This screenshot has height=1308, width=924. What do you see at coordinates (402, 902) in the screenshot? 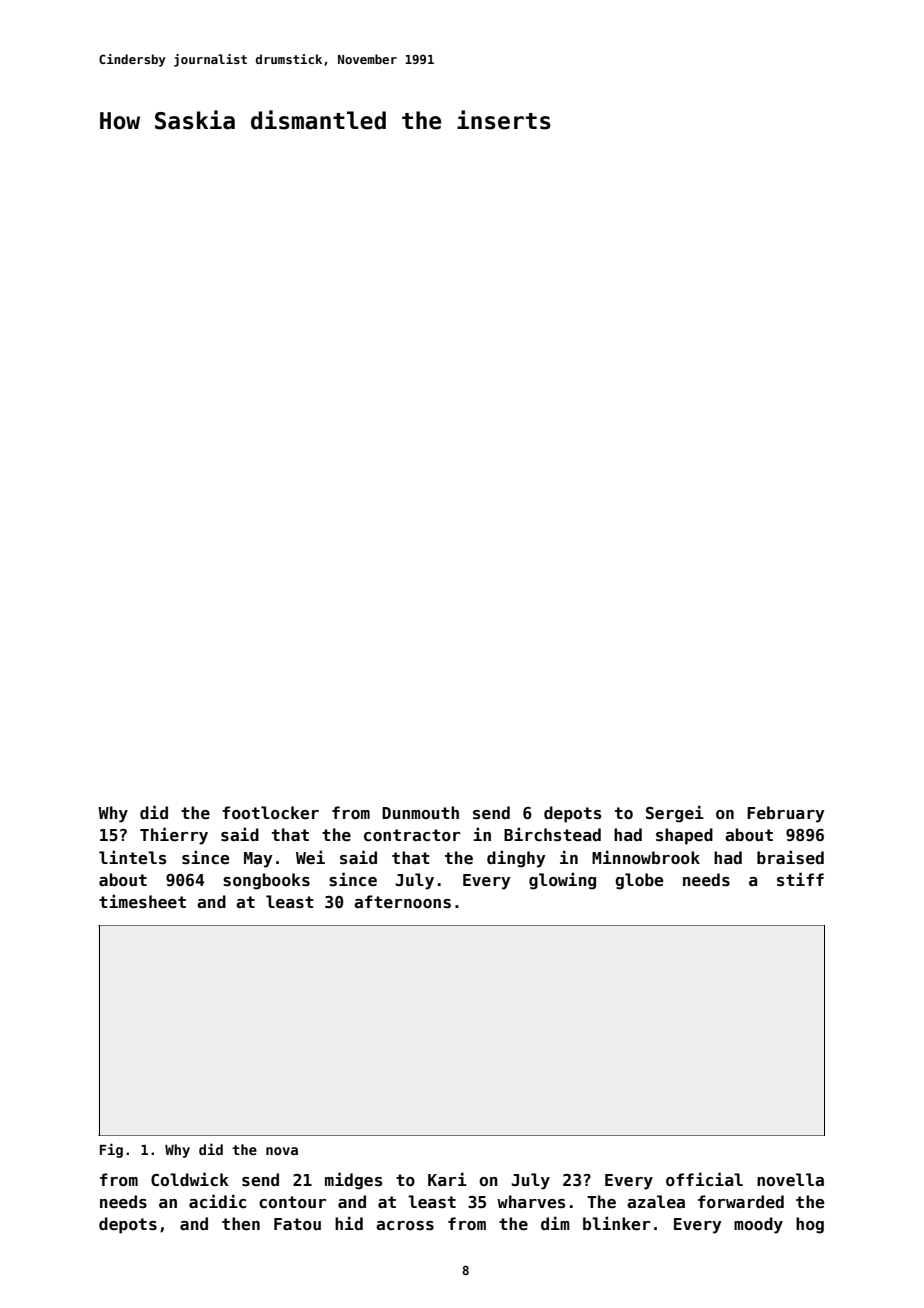
I see `afternoons` at bounding box center [402, 902].
